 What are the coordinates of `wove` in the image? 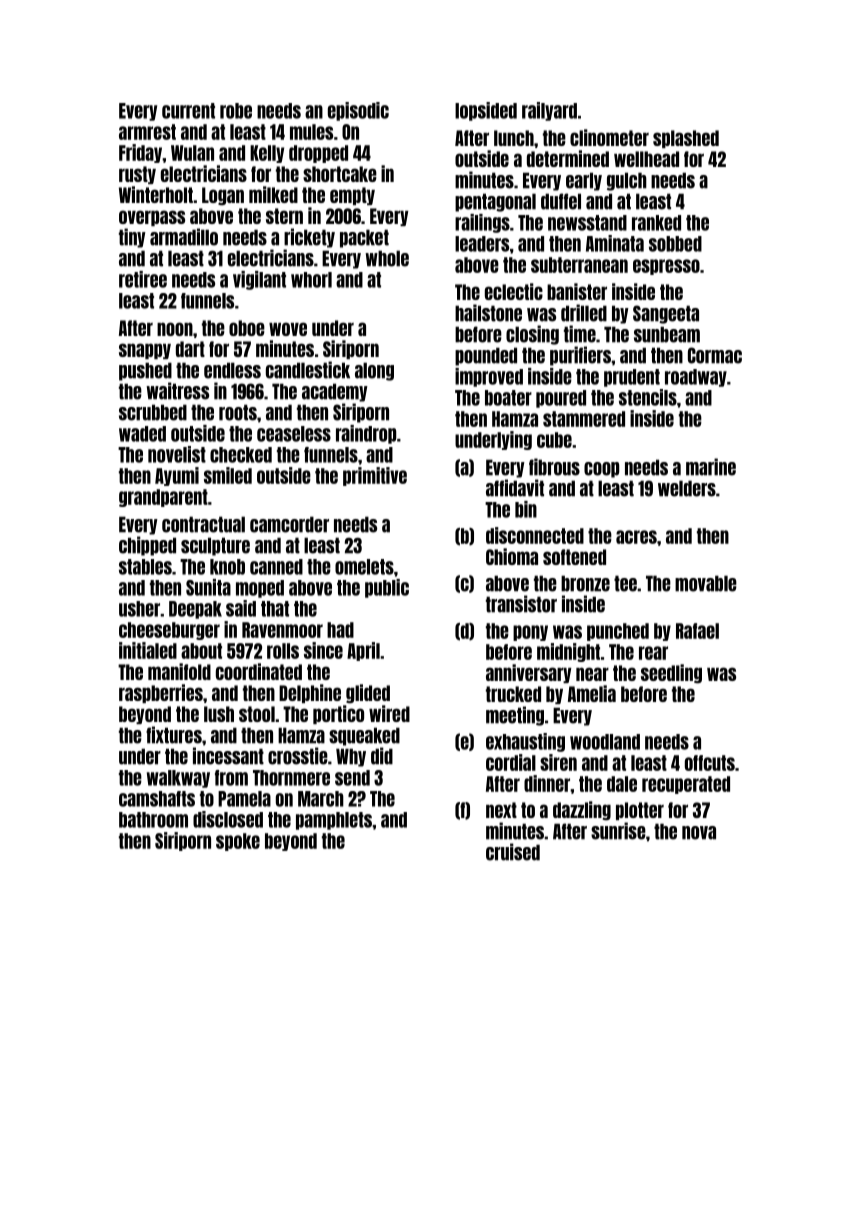 It's located at (288, 329).
